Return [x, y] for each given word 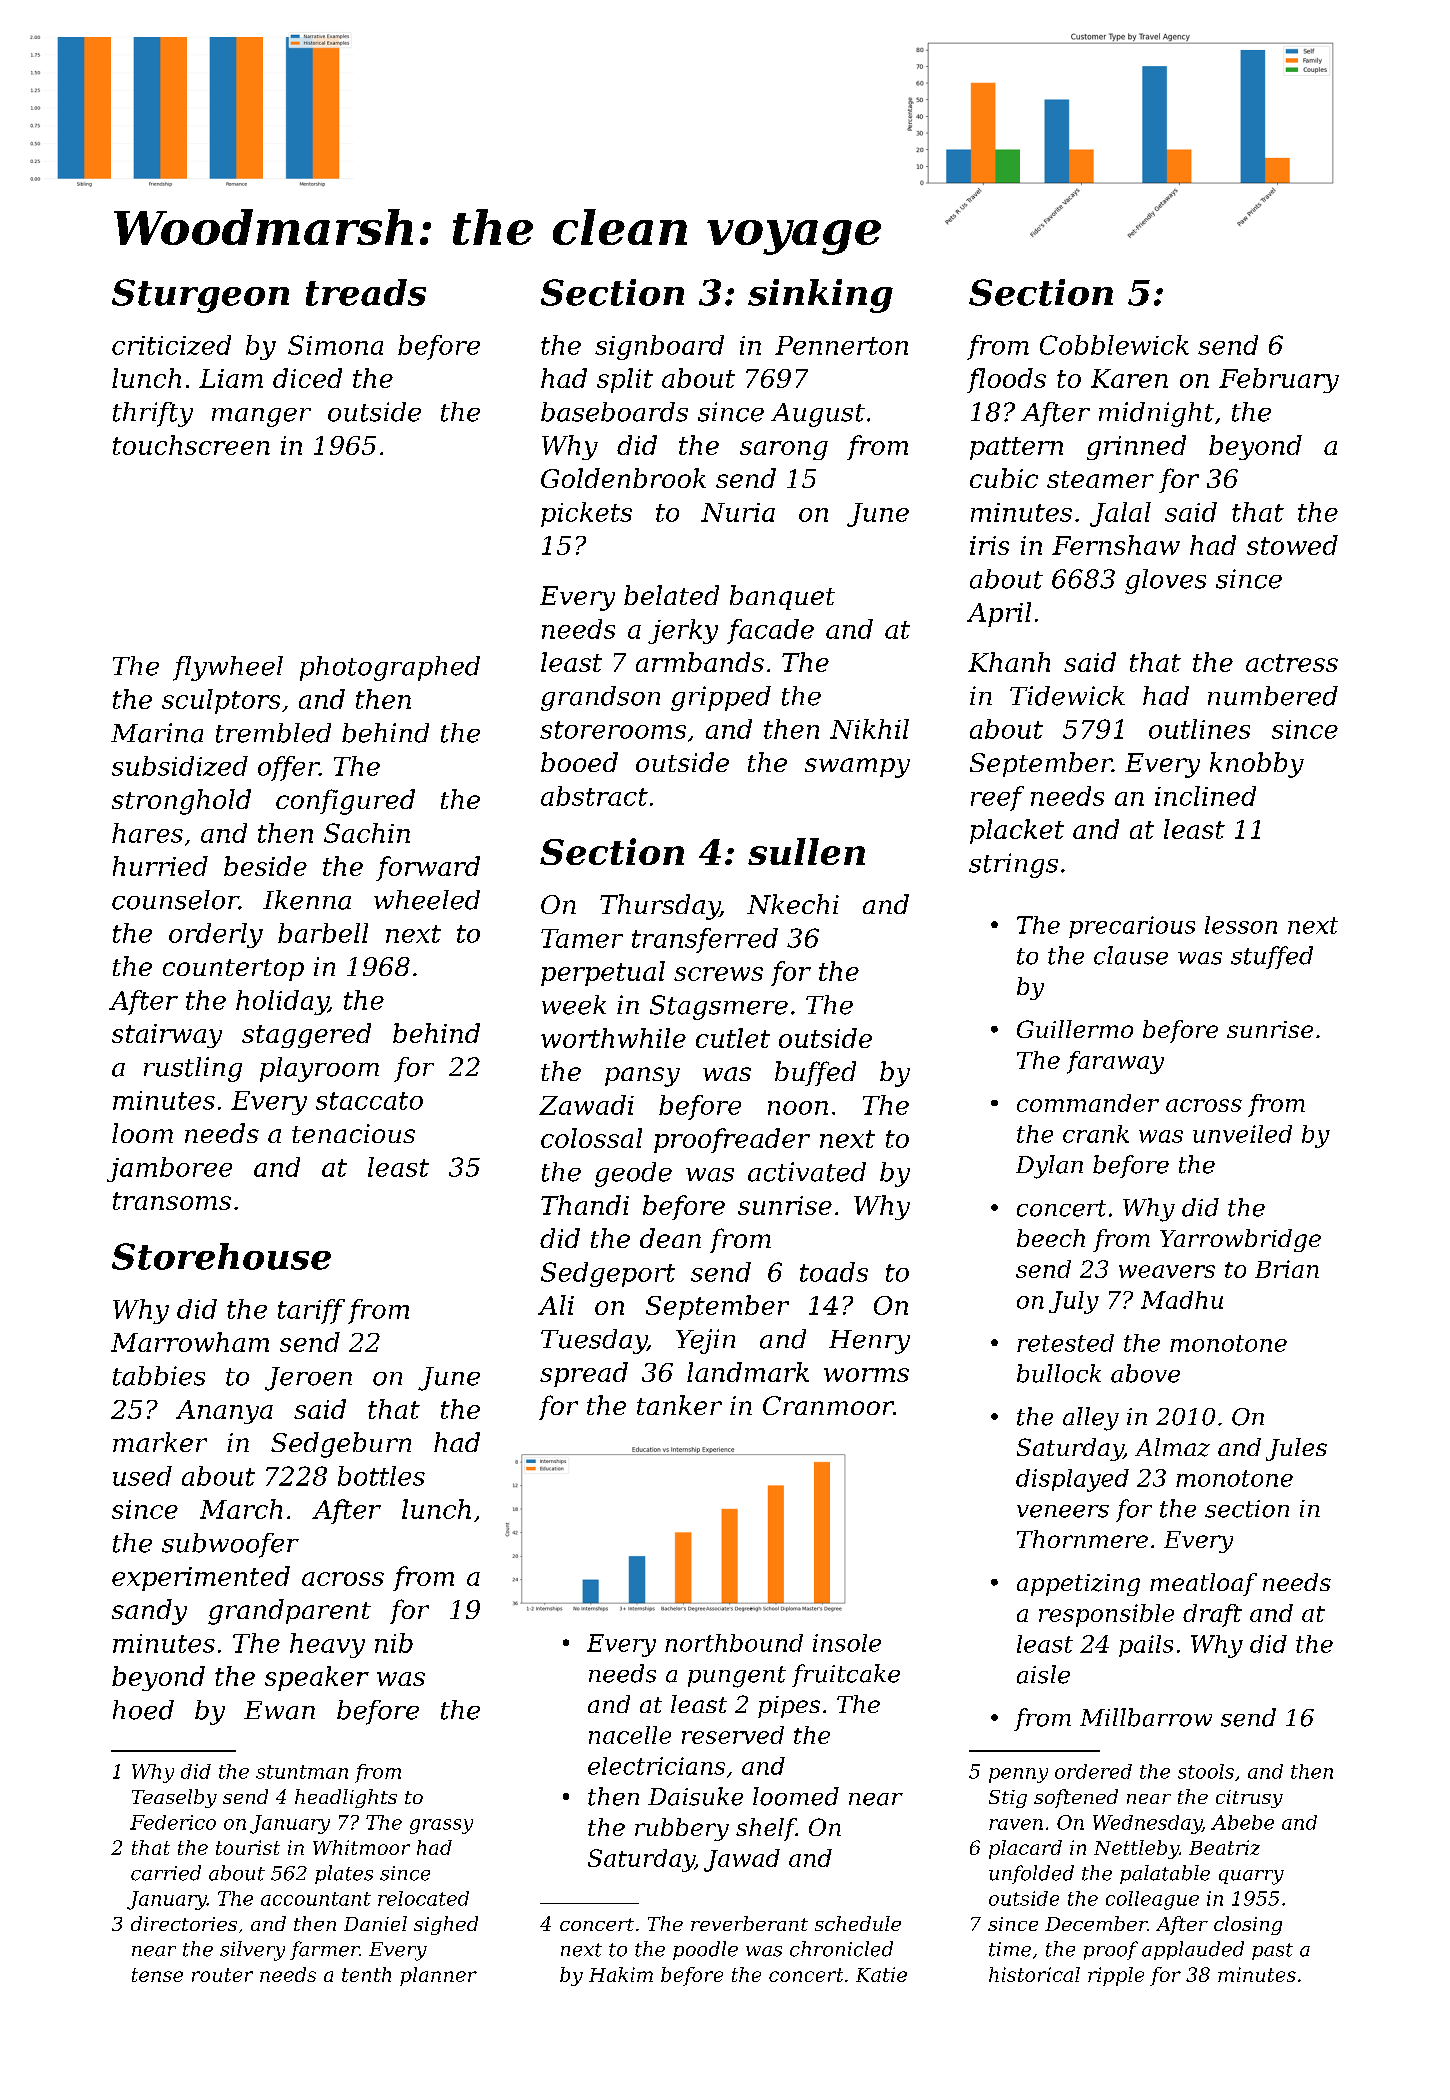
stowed [1292, 545]
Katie [881, 1974]
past [1272, 1951]
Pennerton [841, 345]
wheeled [427, 900]
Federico [173, 1822]
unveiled [1242, 1134]
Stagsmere [719, 1007]
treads [366, 292]
